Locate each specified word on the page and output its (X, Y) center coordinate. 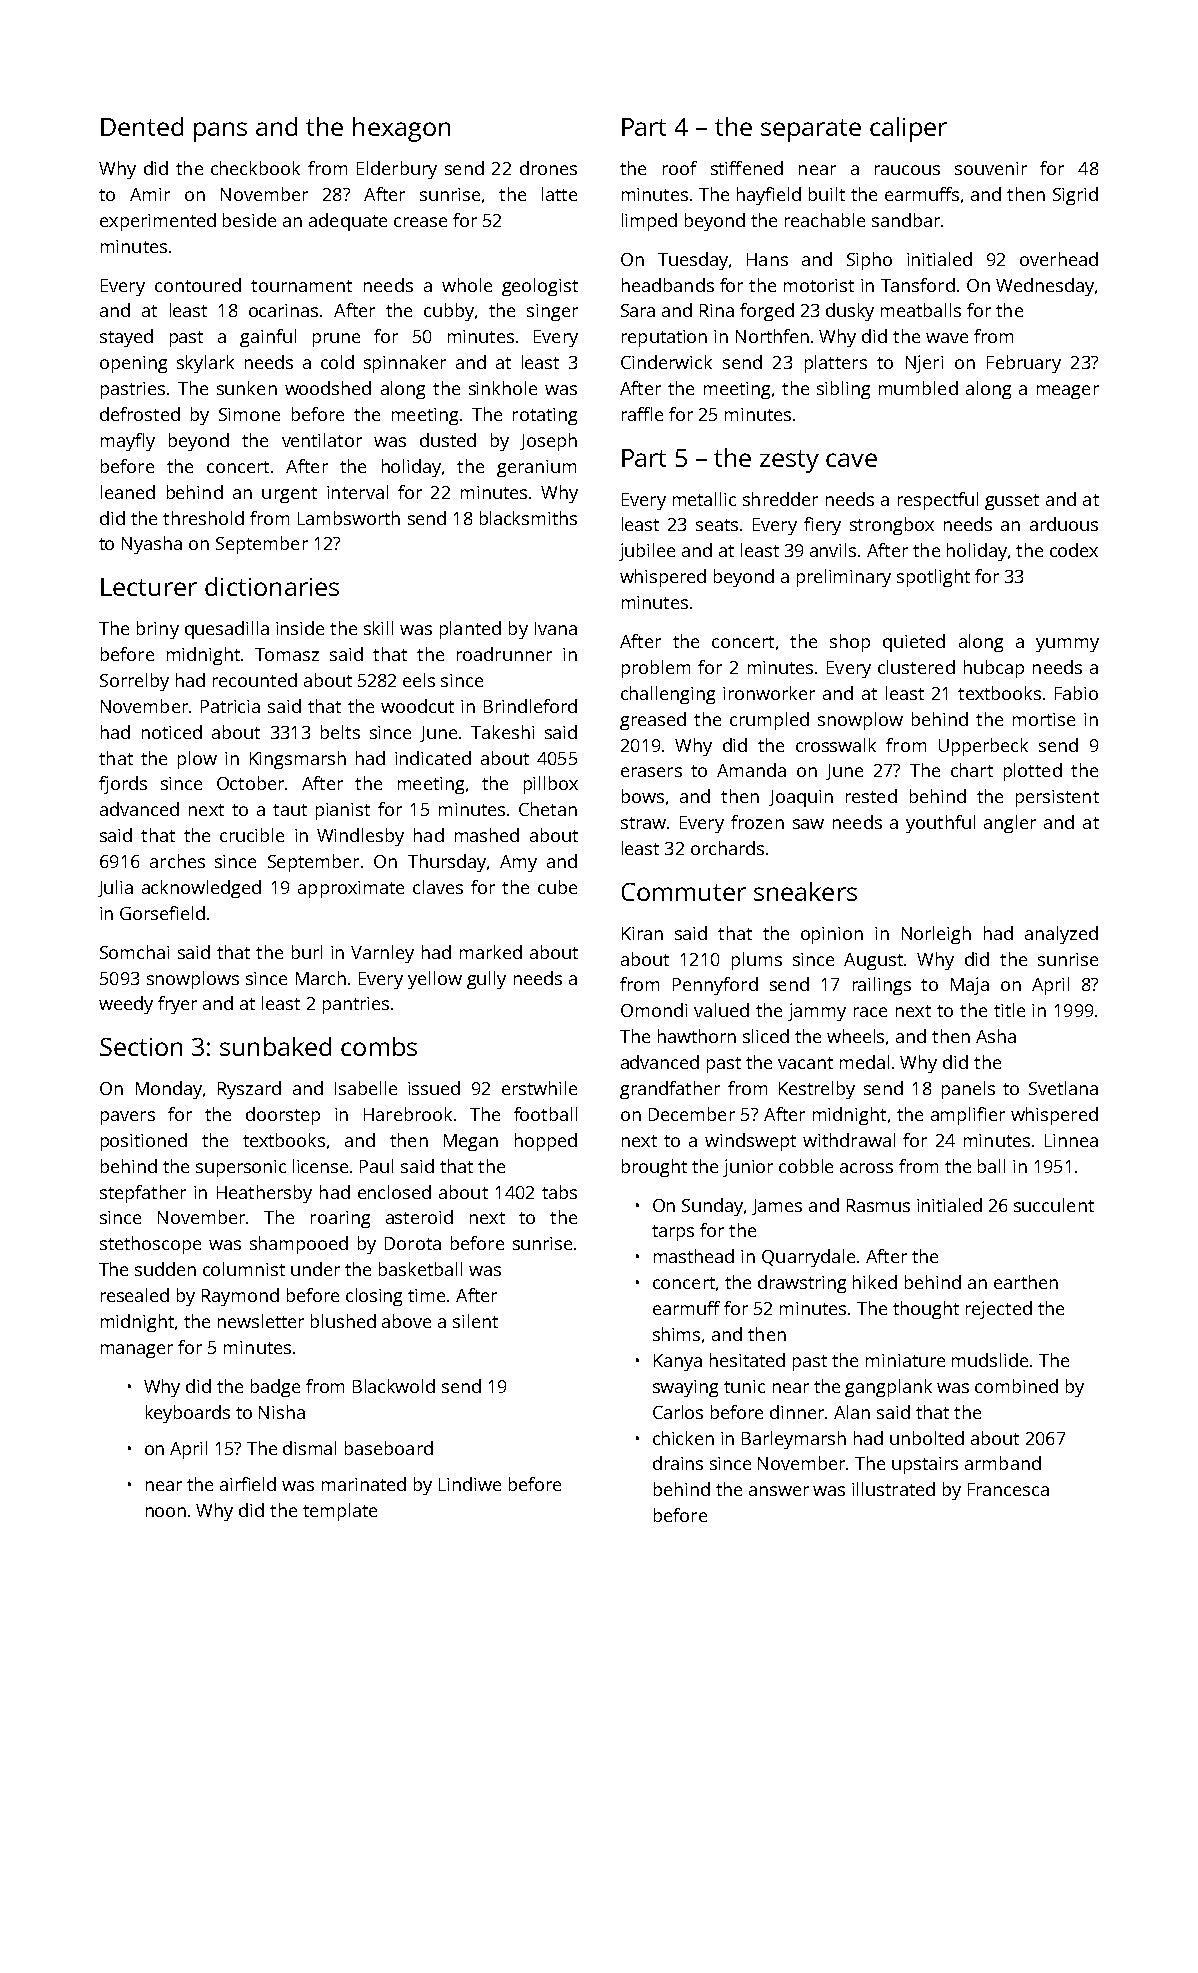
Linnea (1071, 1140)
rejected (999, 1310)
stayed (126, 338)
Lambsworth (349, 518)
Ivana (556, 628)
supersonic (241, 1168)
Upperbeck (983, 747)
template (340, 1512)
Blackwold (394, 1386)
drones (548, 168)
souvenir (991, 168)
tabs (559, 1192)
